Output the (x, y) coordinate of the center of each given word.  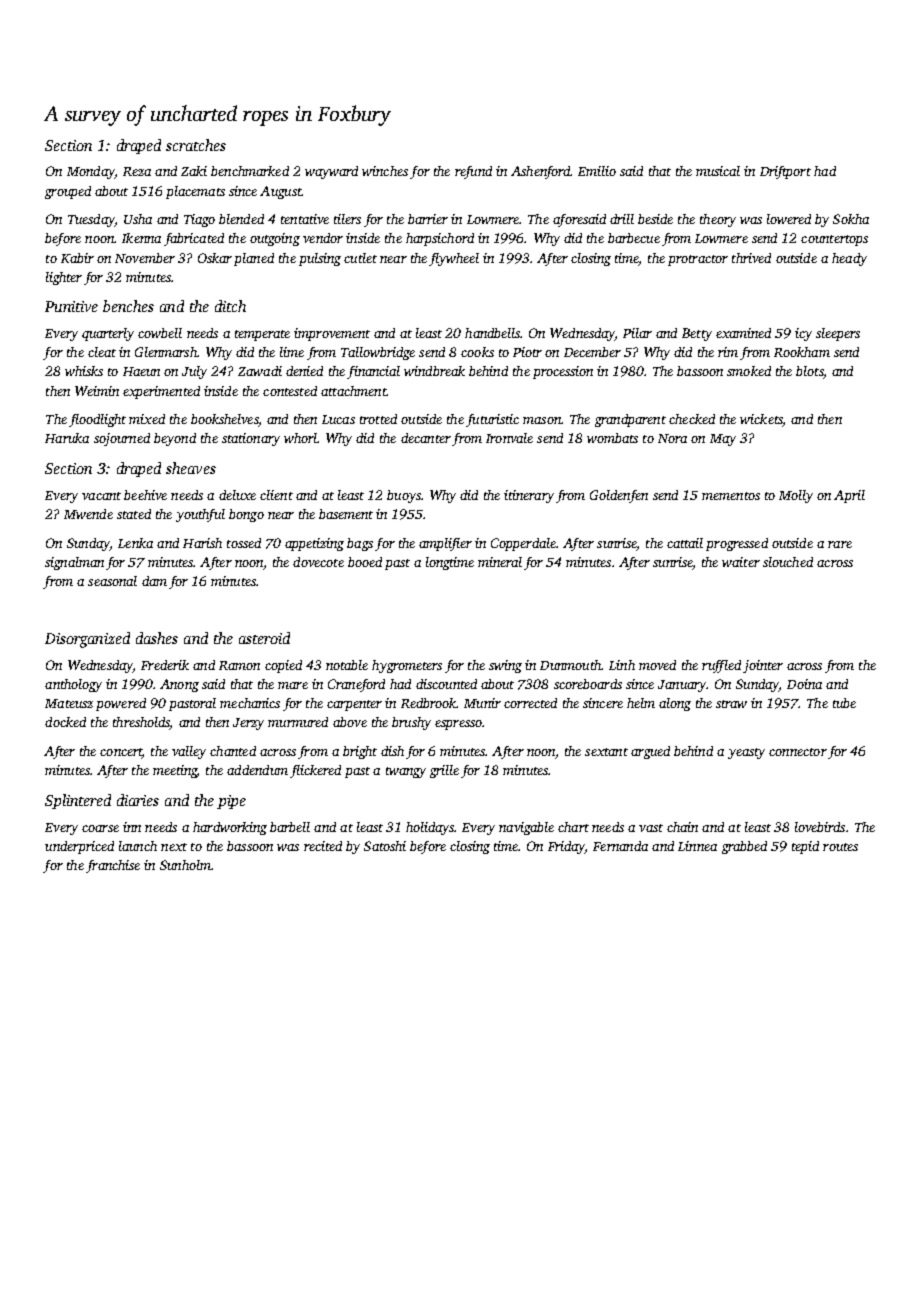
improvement (332, 334)
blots (809, 371)
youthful (200, 515)
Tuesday (91, 220)
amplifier (445, 544)
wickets (761, 419)
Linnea (697, 846)
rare (840, 544)
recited (323, 846)
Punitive (71, 306)
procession (563, 372)
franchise (113, 866)
